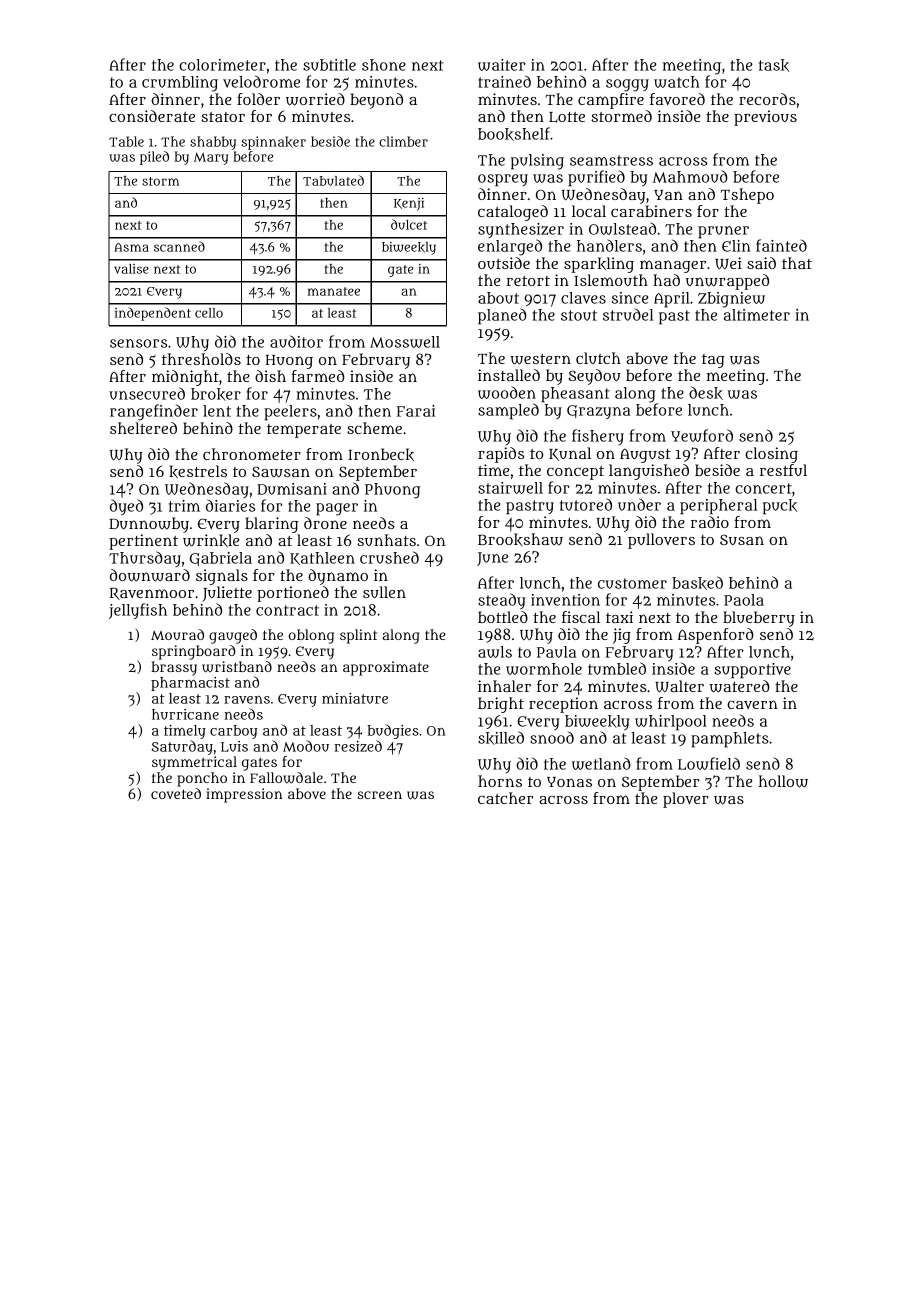 This screenshot has width=924, height=1308. Describe the element at coordinates (502, 601) in the screenshot. I see `steady` at that location.
